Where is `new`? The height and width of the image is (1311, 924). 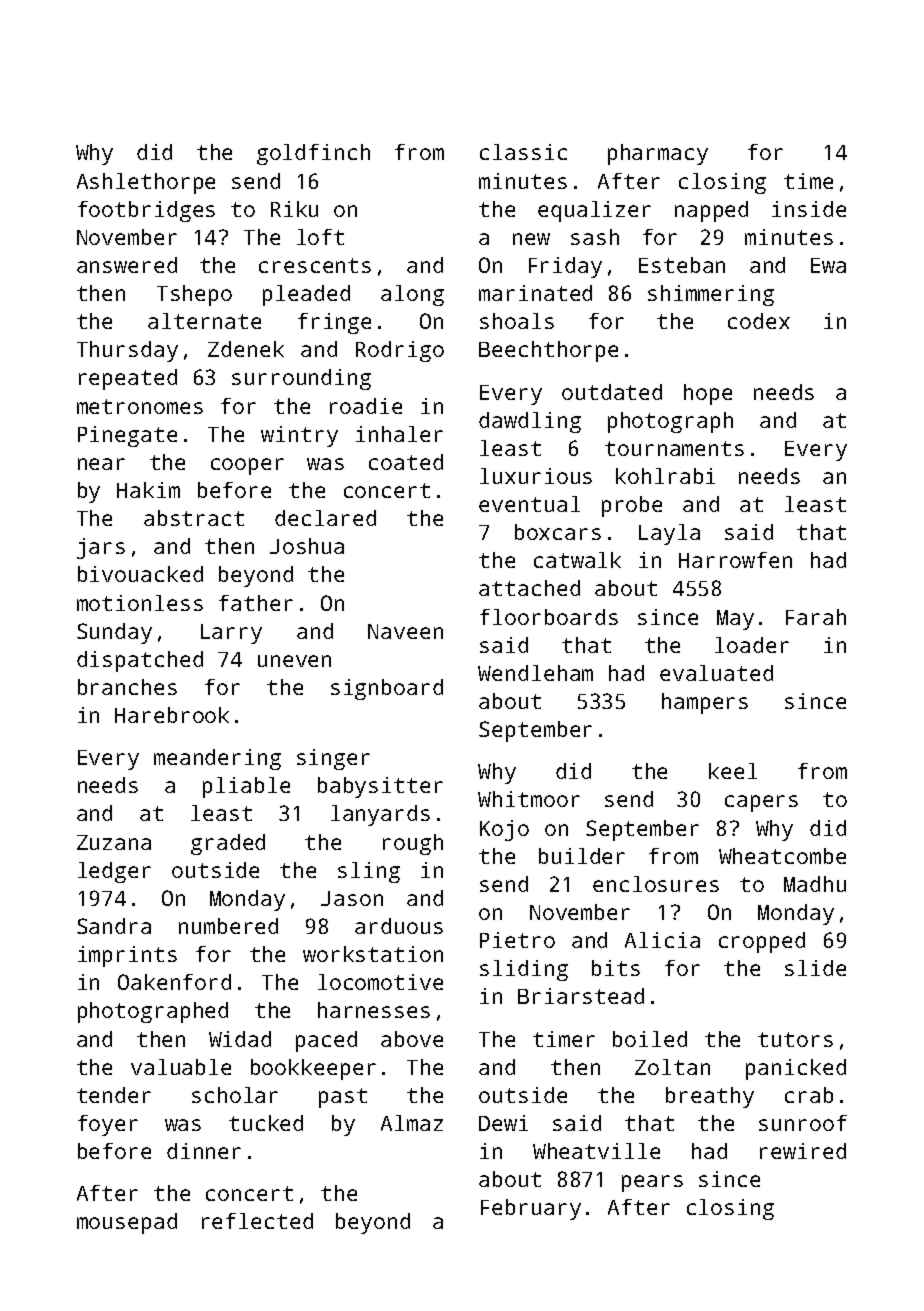
new is located at coordinates (531, 239).
